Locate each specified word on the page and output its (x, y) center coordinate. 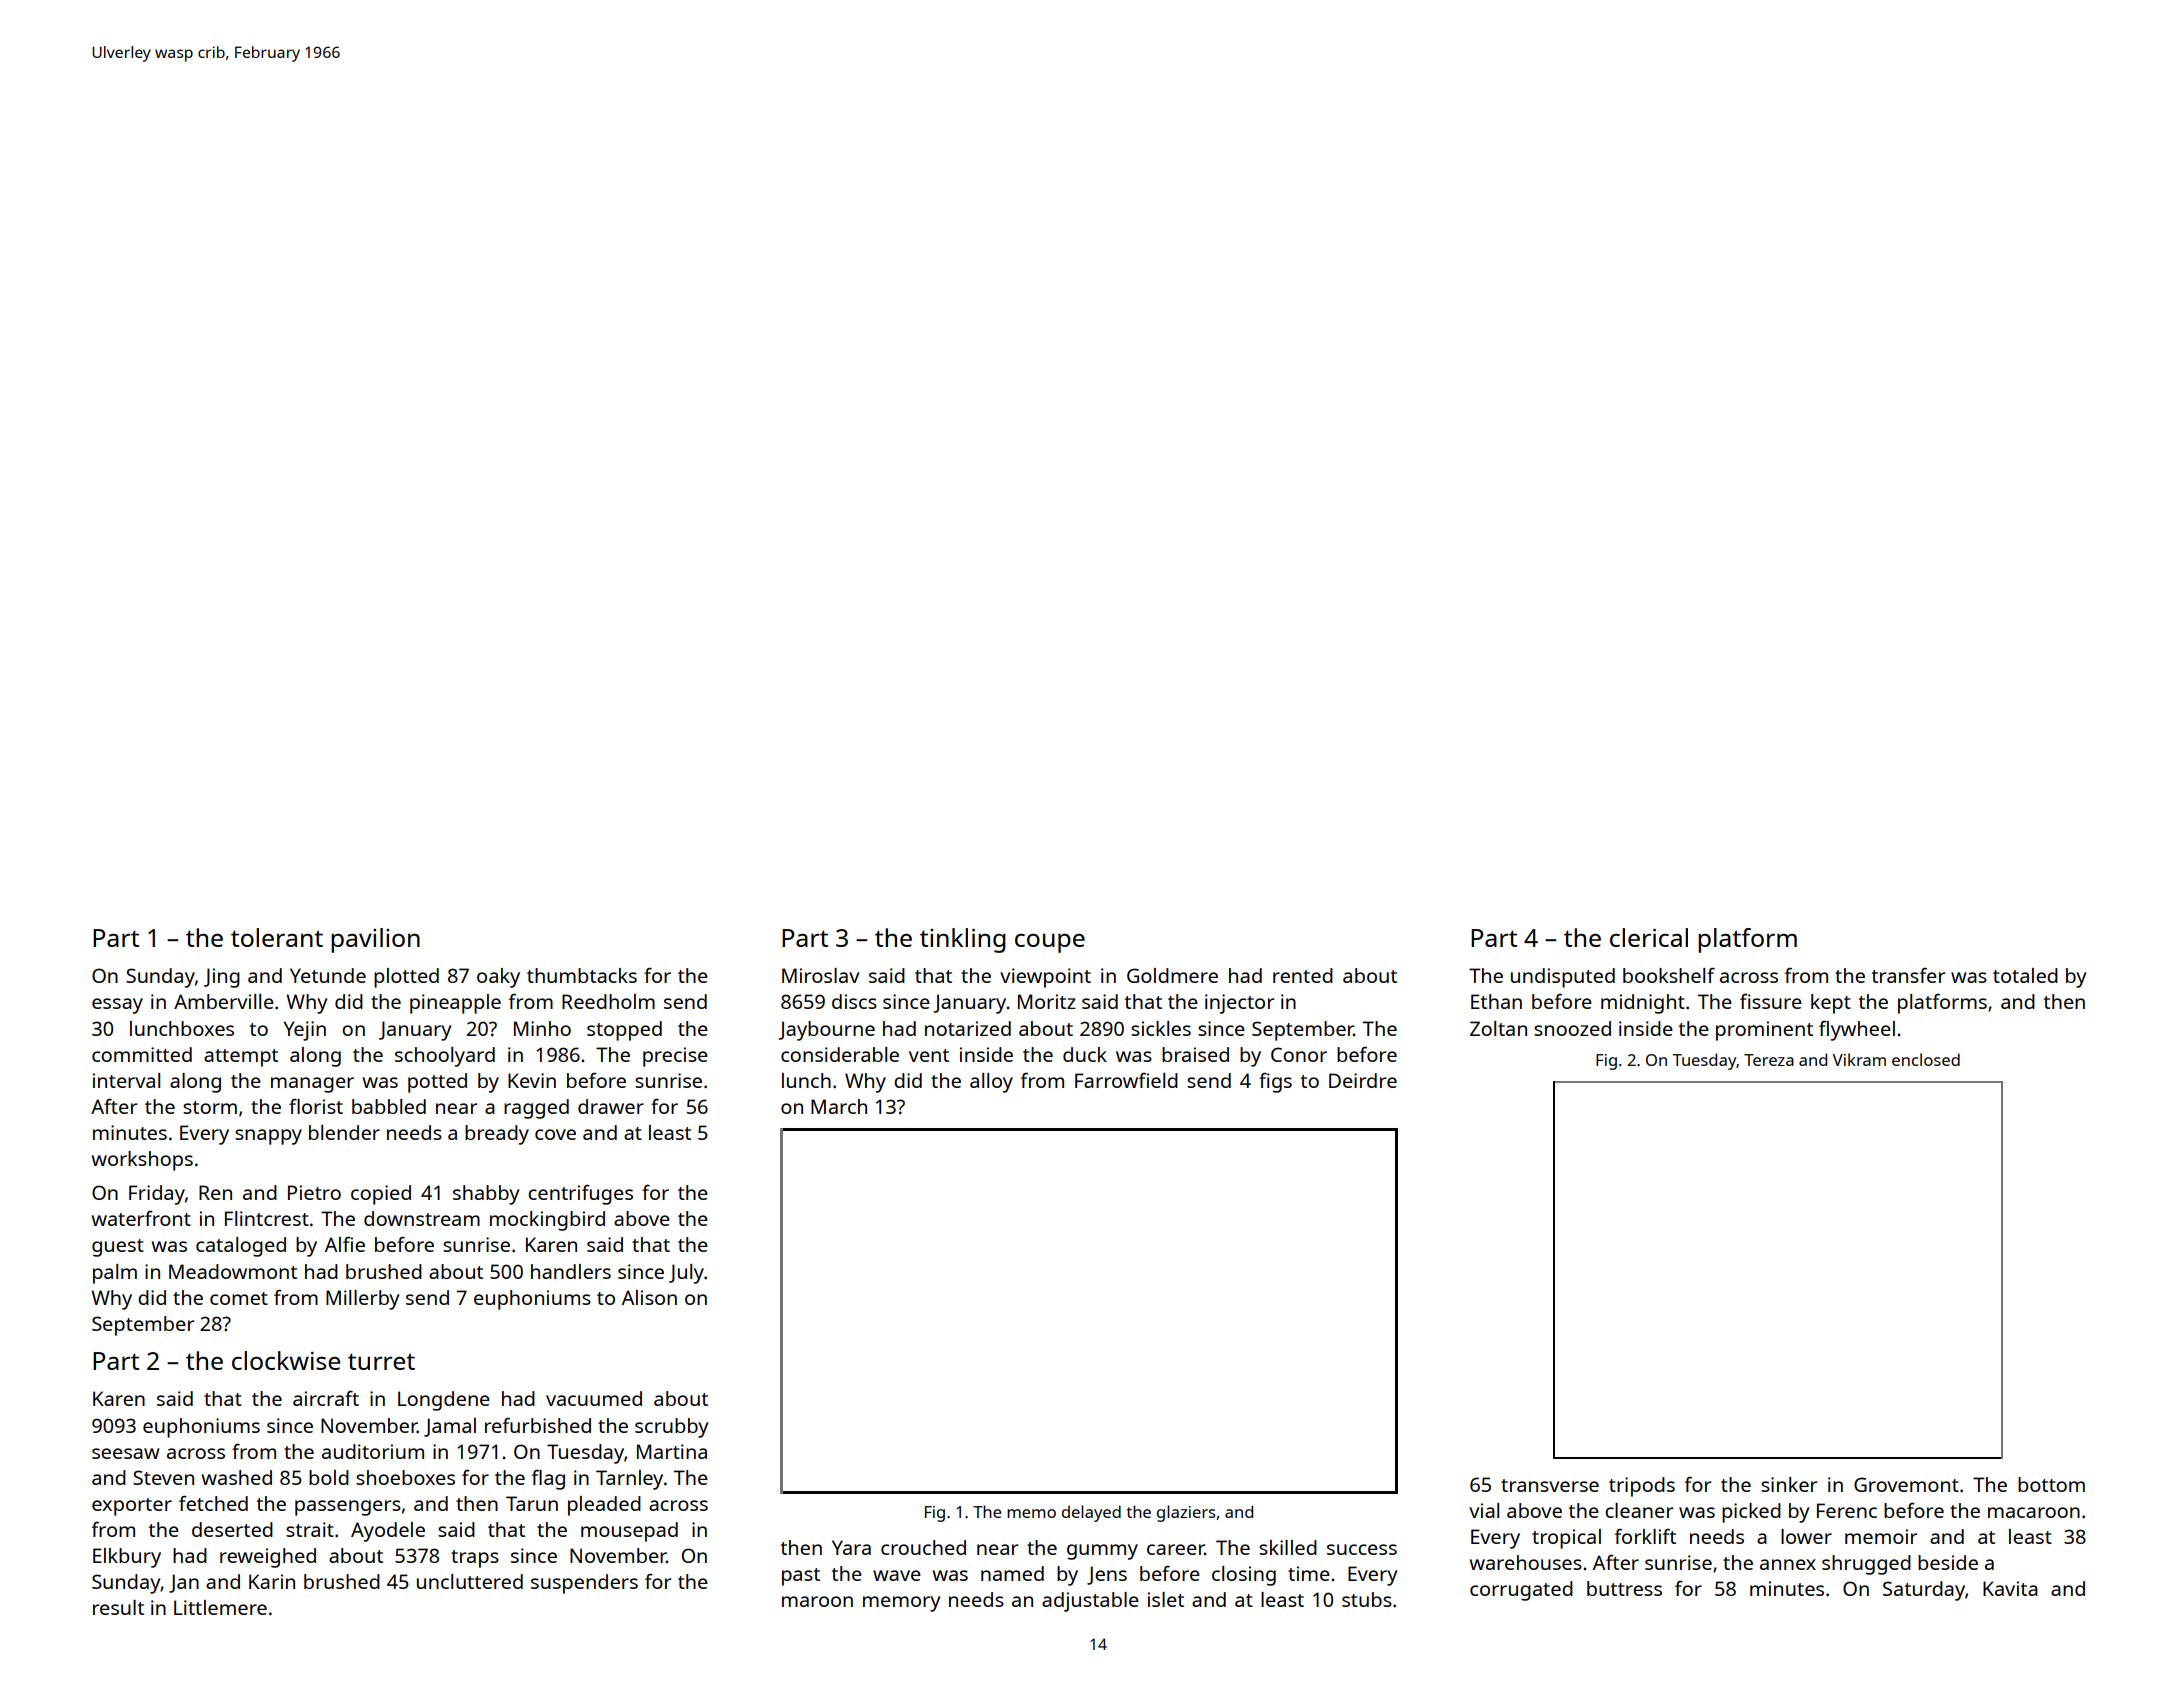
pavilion (375, 940)
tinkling (963, 940)
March (839, 1106)
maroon (817, 1601)
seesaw (126, 1453)
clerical (1649, 937)
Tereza (1769, 1060)
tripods (1642, 1487)
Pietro (314, 1192)
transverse (1550, 1485)
